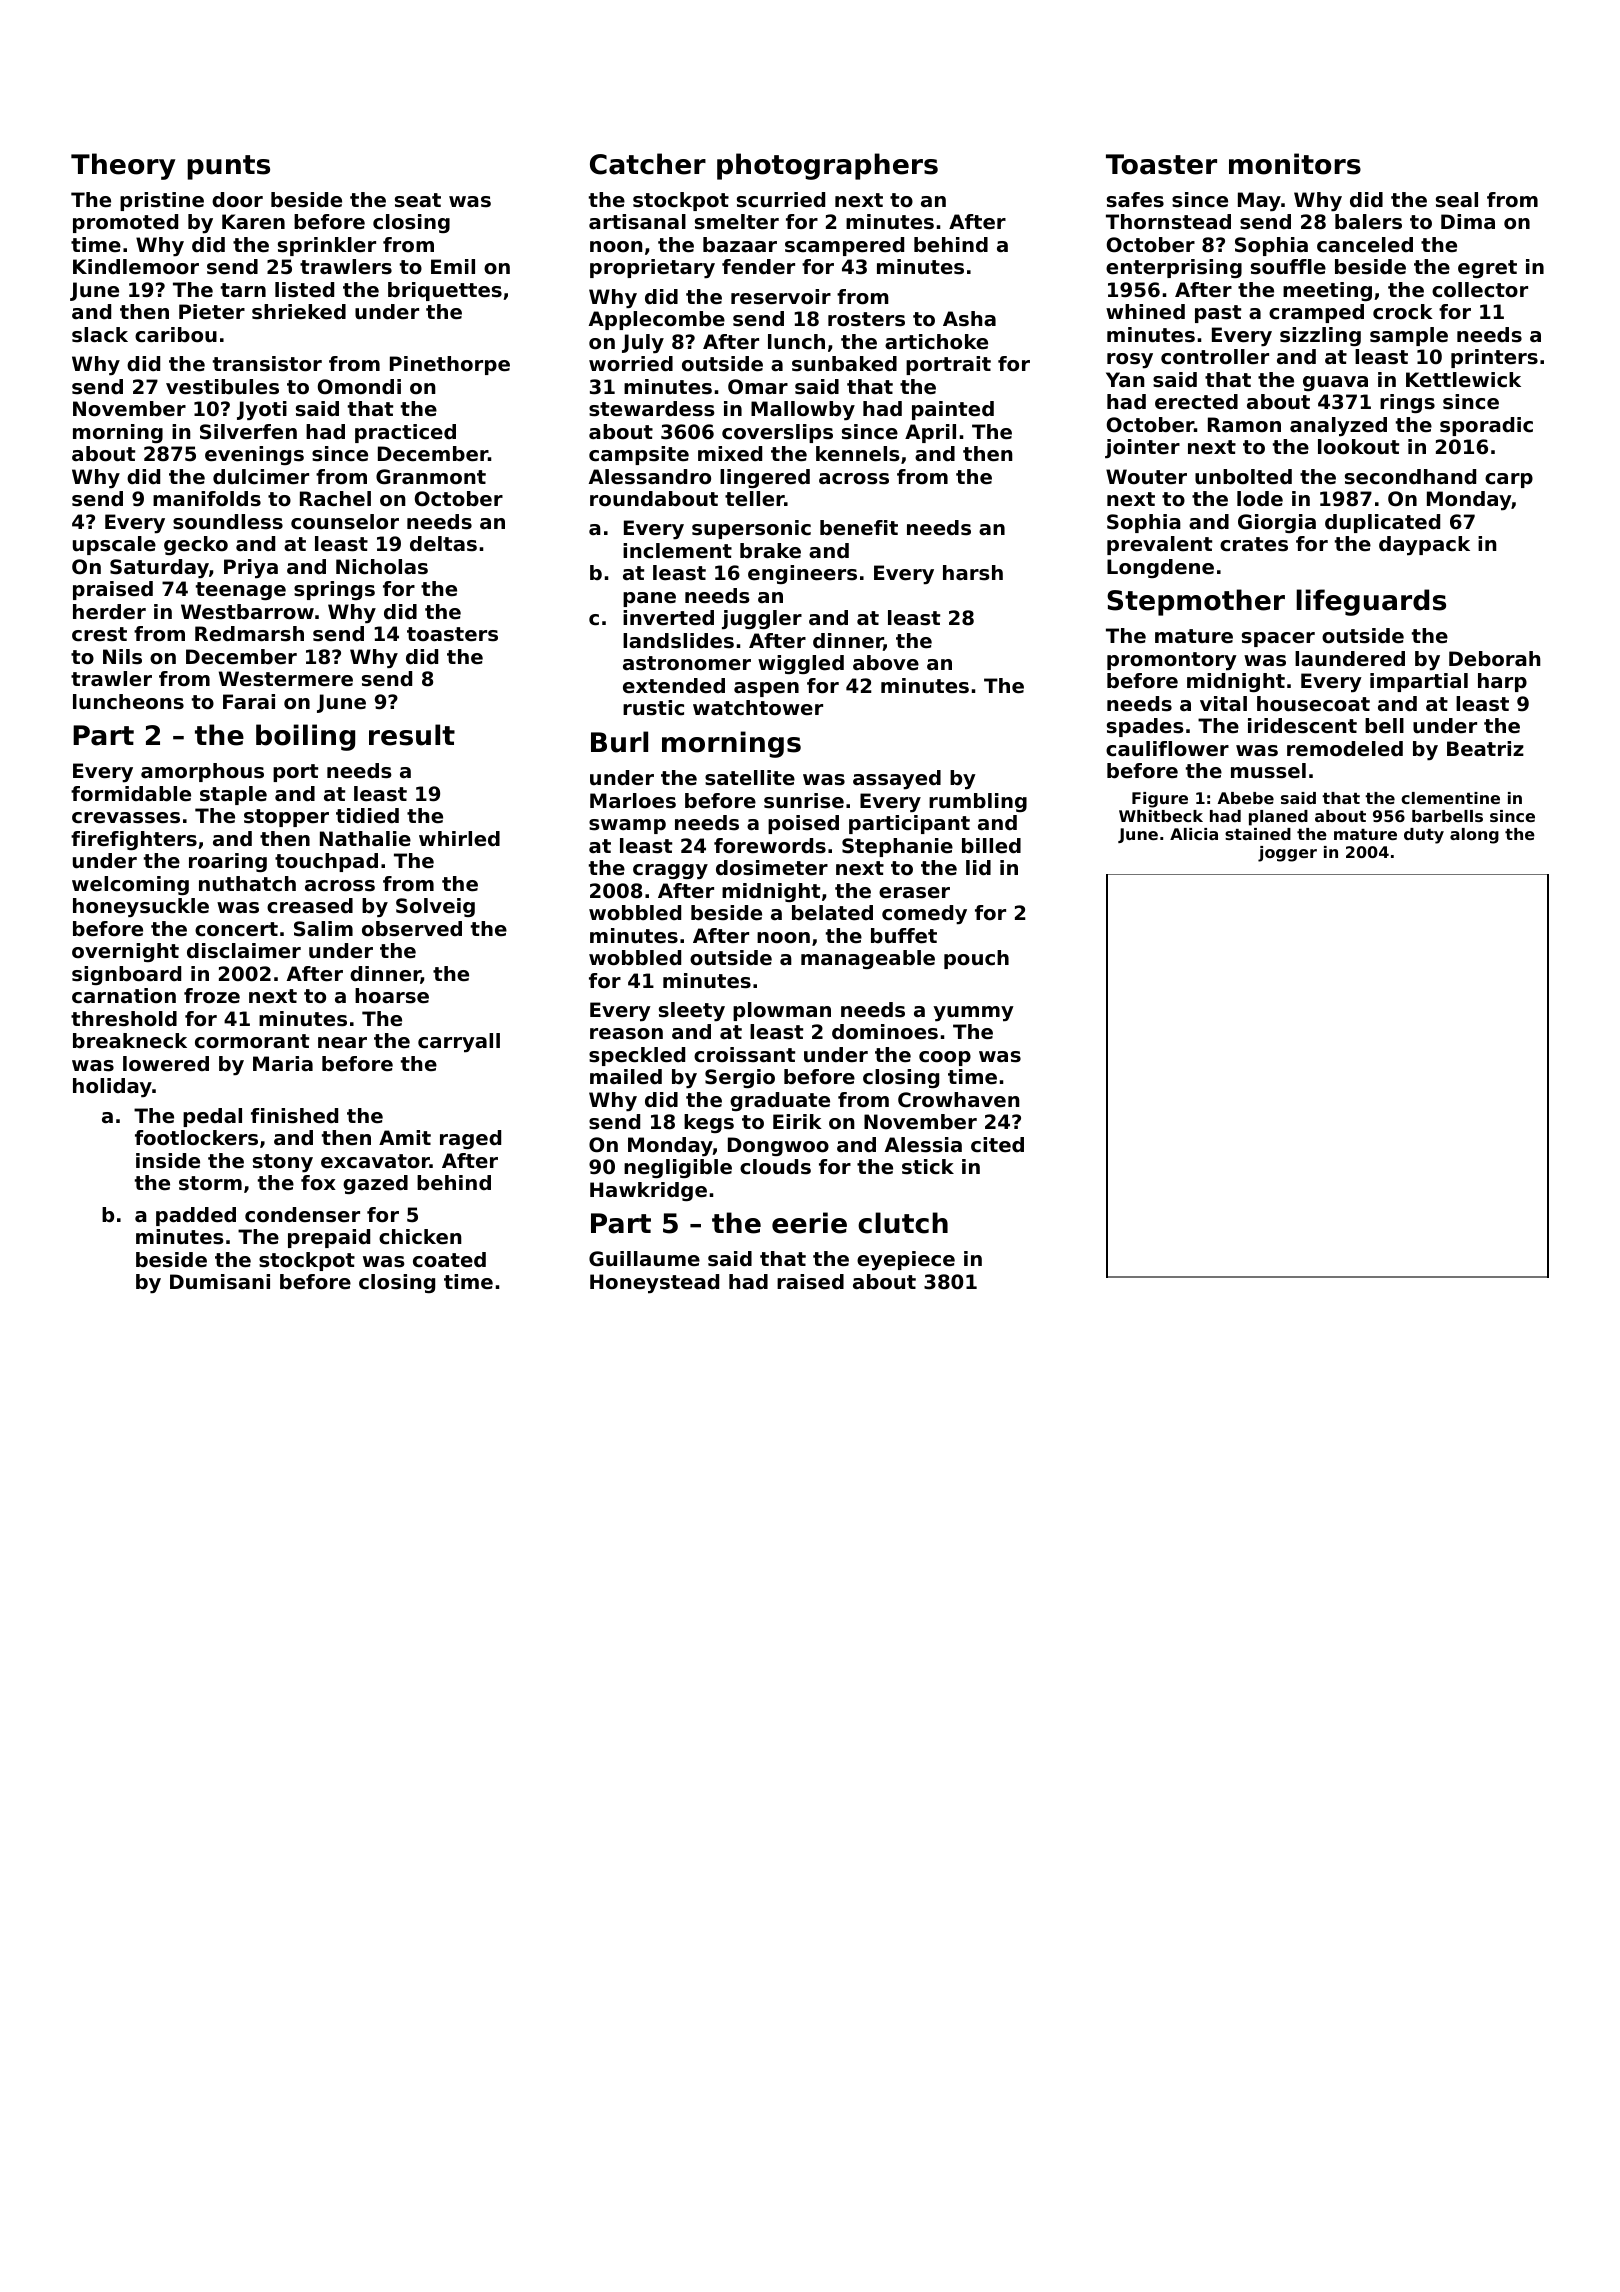 Image resolution: width=1620 pixels, height=2292 pixels. What do you see at coordinates (449, 1260) in the screenshot?
I see `coated` at bounding box center [449, 1260].
